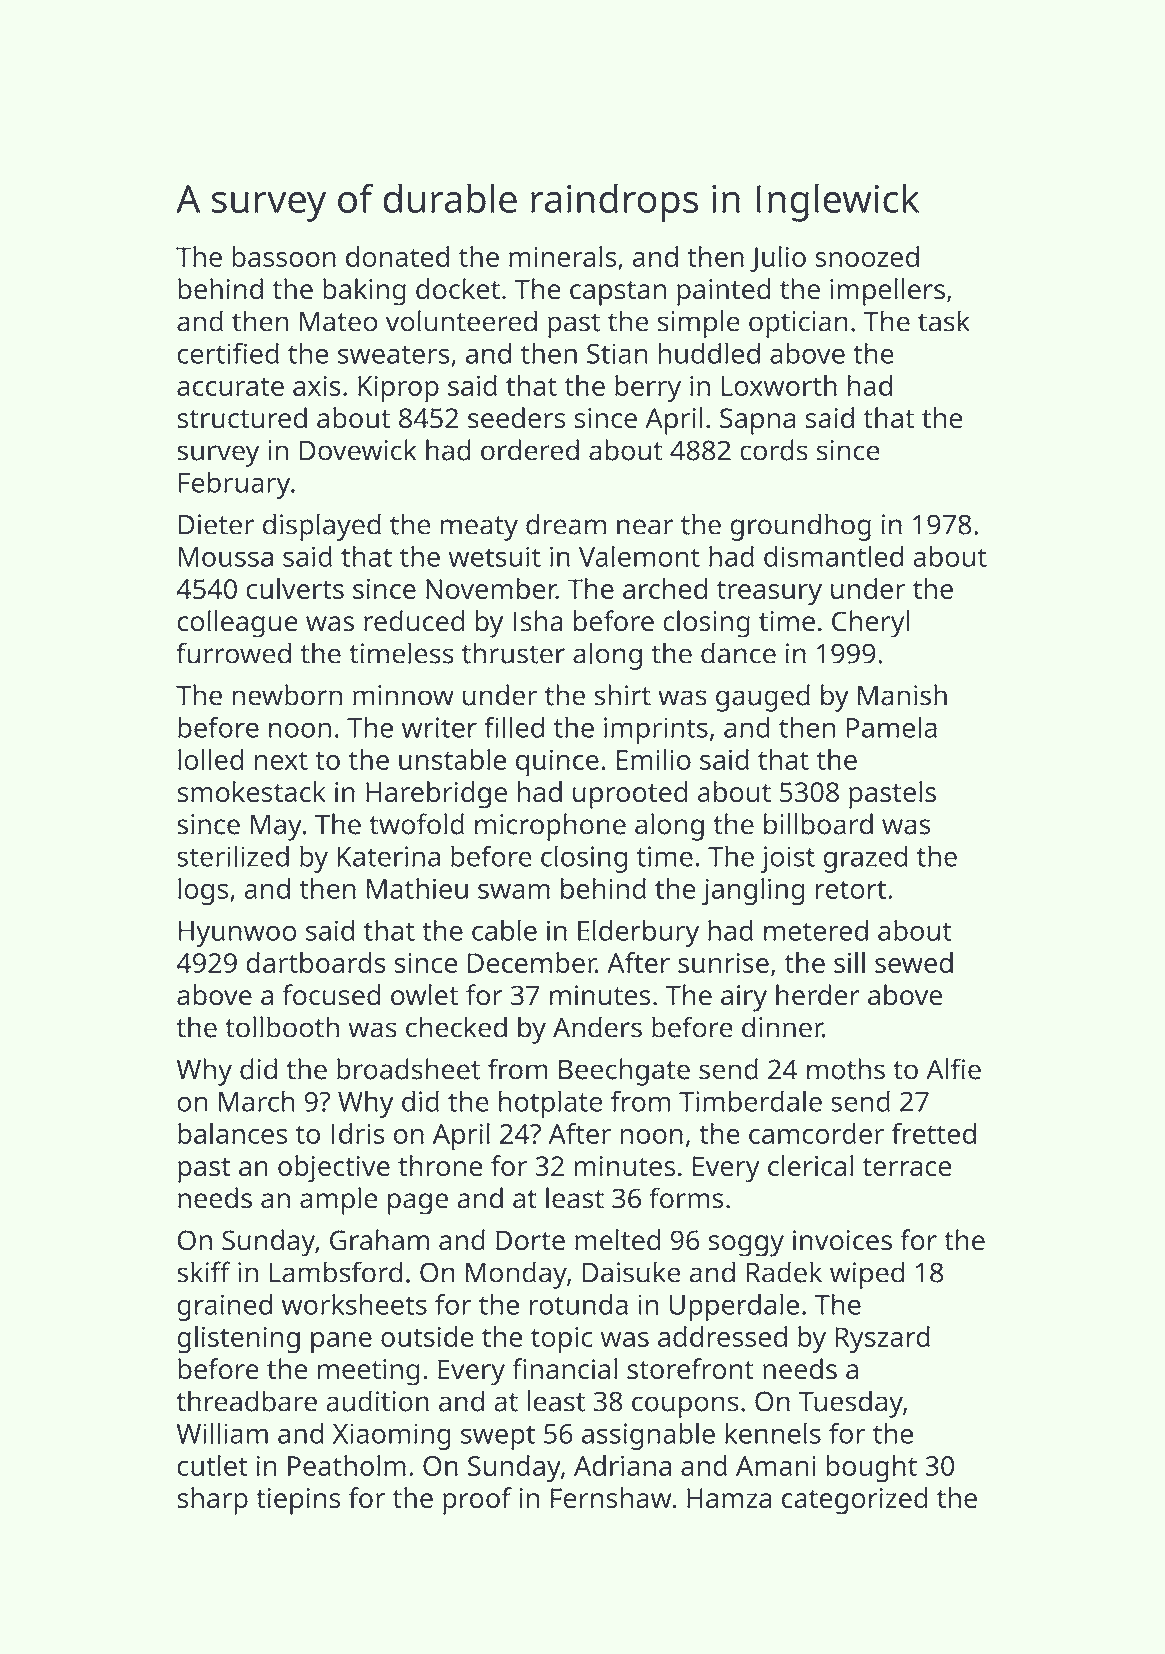 The width and height of the screenshot is (1165, 1654). I want to click on hotplate, so click(550, 1104).
